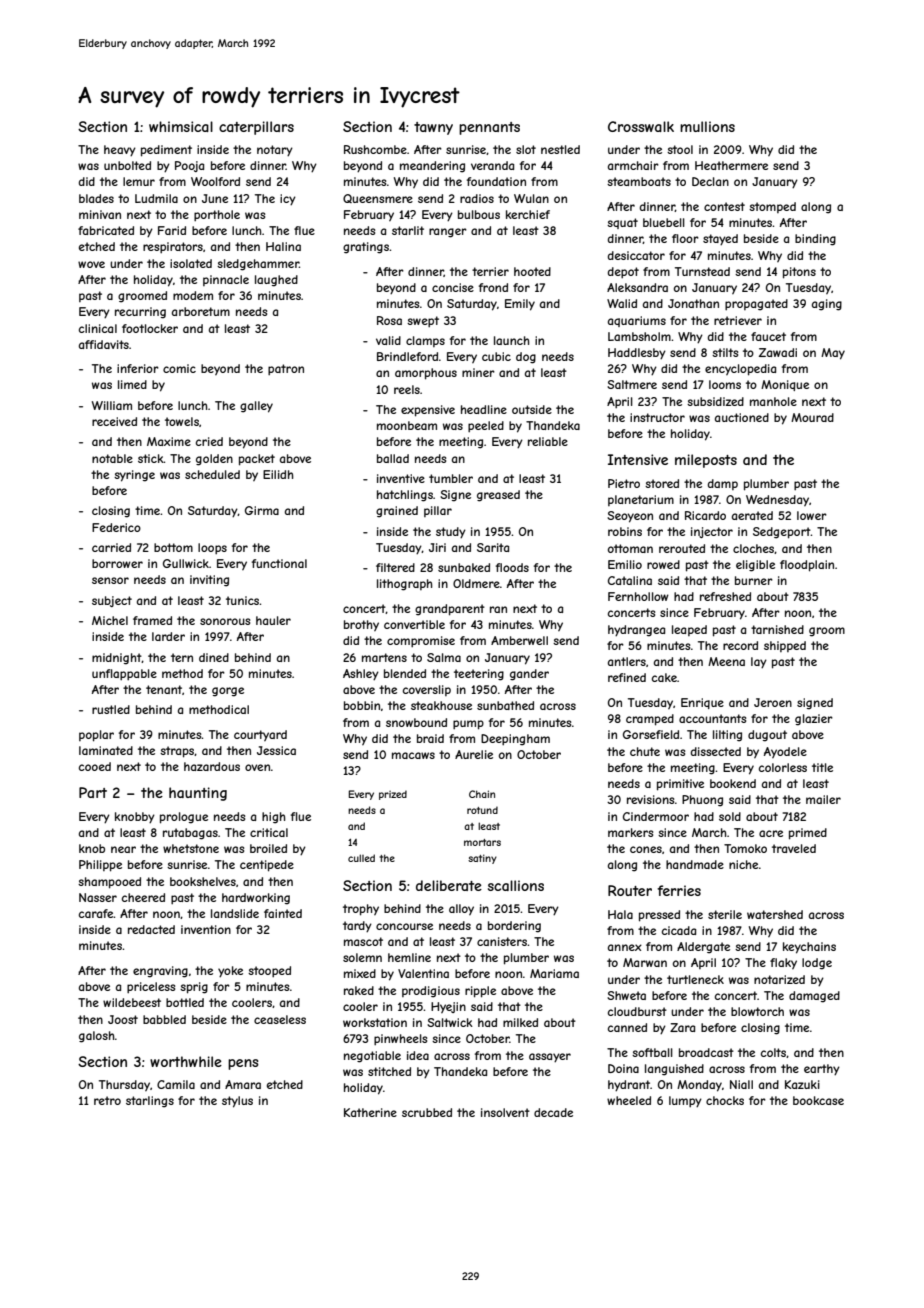  I want to click on framed, so click(152, 620).
